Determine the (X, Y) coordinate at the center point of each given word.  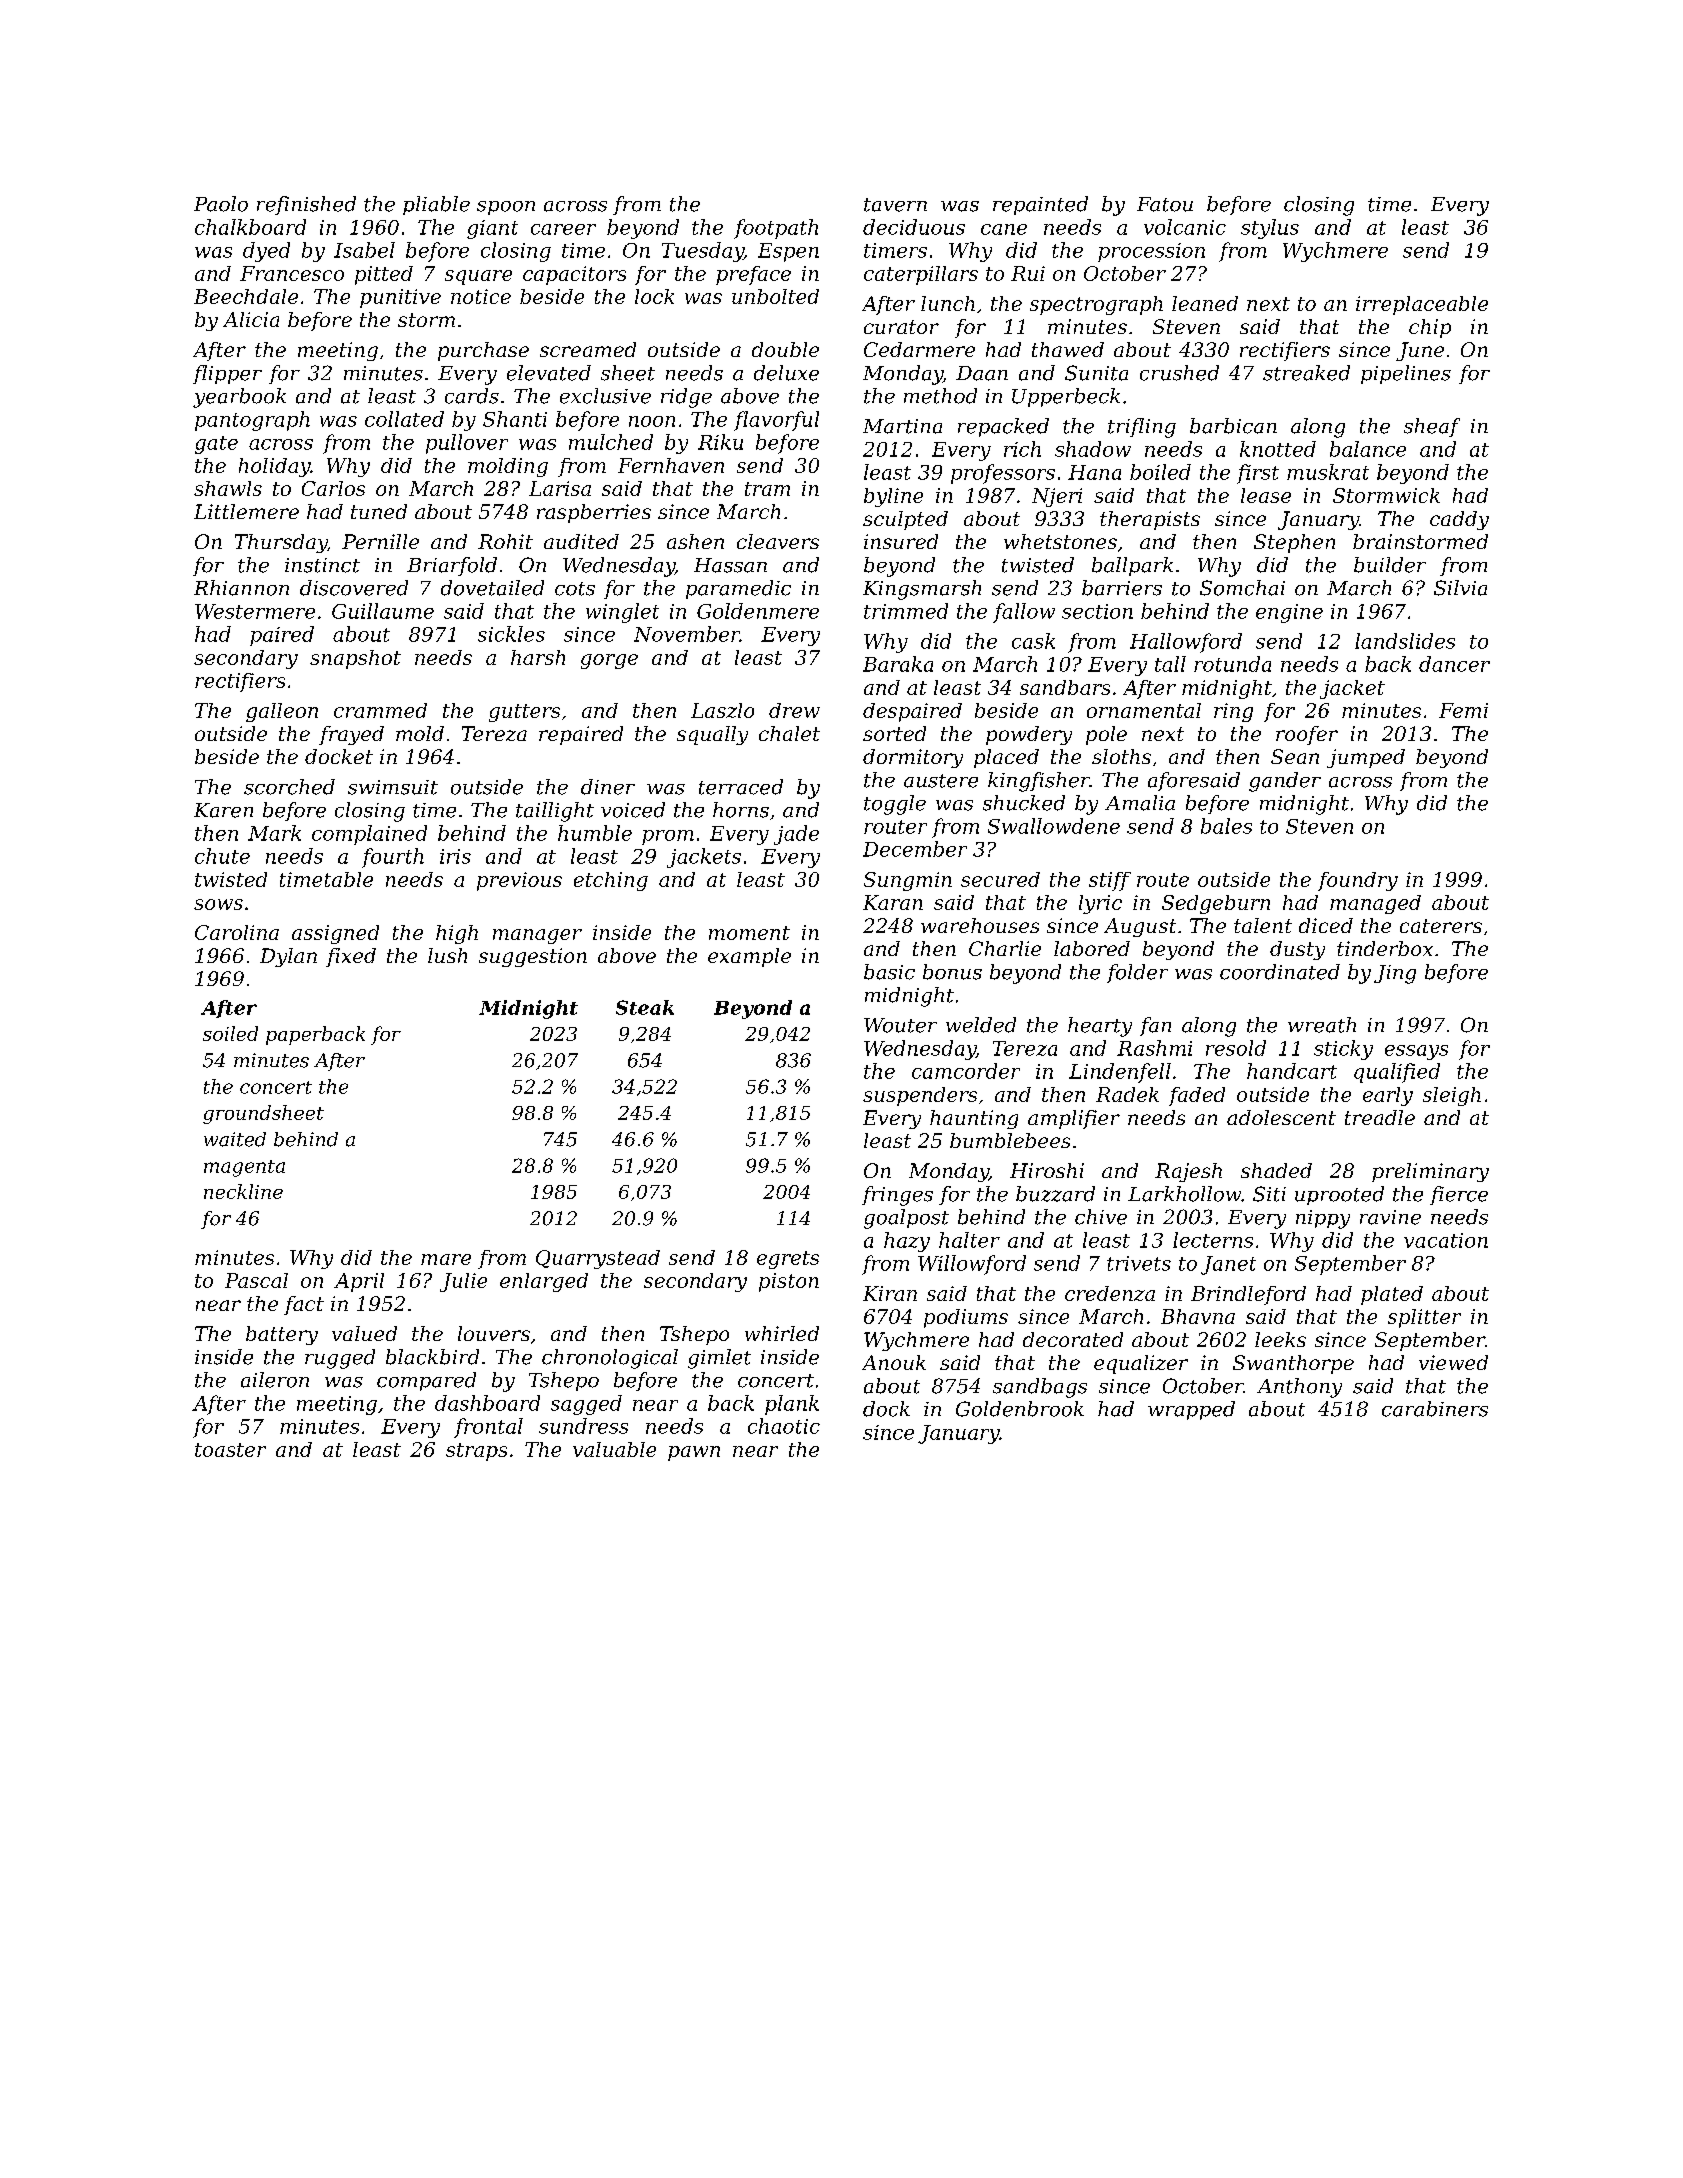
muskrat (1328, 472)
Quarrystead (598, 1259)
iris (455, 856)
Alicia (251, 319)
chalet (789, 733)
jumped (1366, 758)
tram (767, 489)
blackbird (432, 1357)
